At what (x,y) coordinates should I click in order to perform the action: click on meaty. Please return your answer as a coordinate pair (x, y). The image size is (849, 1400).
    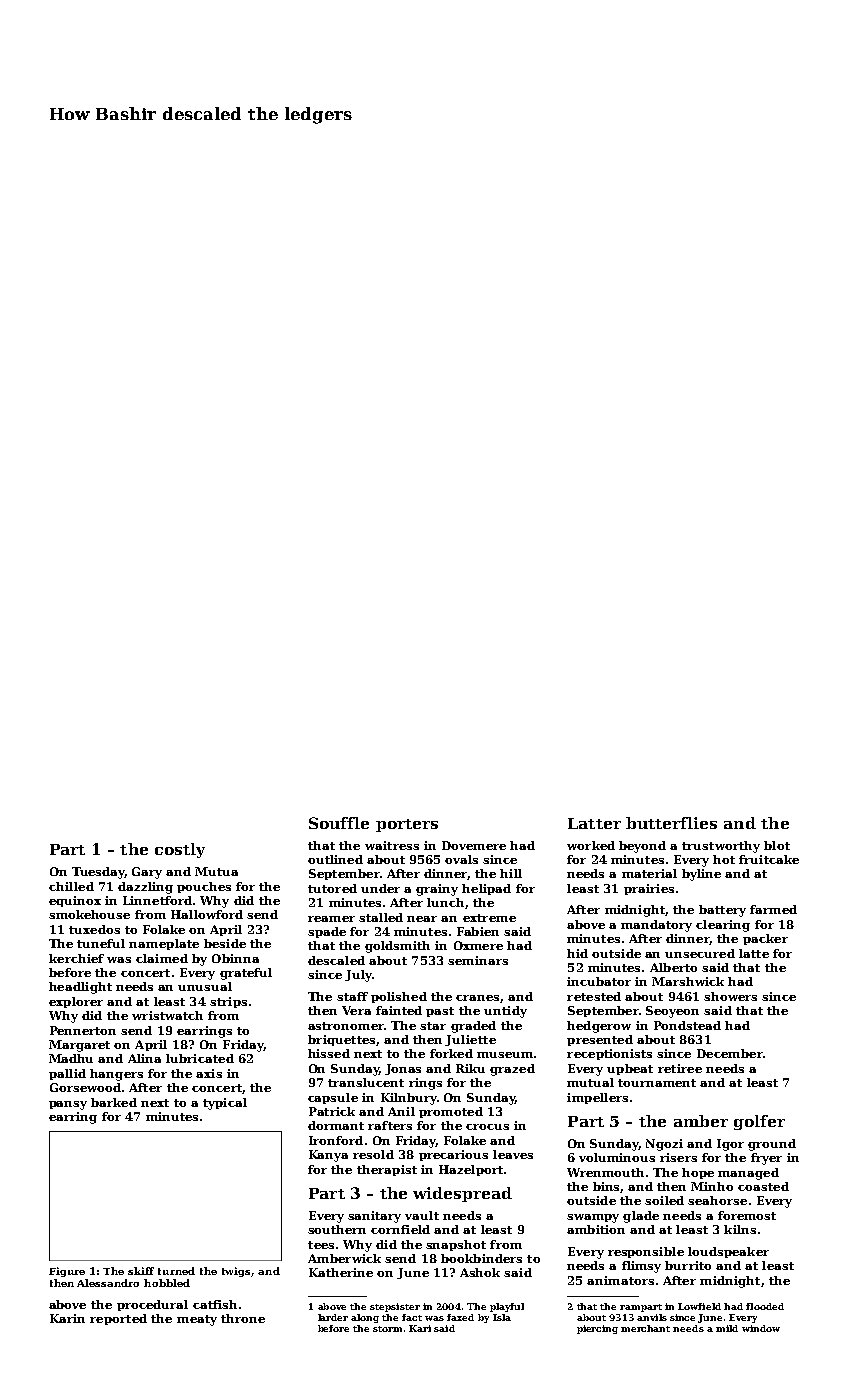
    Looking at the image, I should click on (197, 1320).
